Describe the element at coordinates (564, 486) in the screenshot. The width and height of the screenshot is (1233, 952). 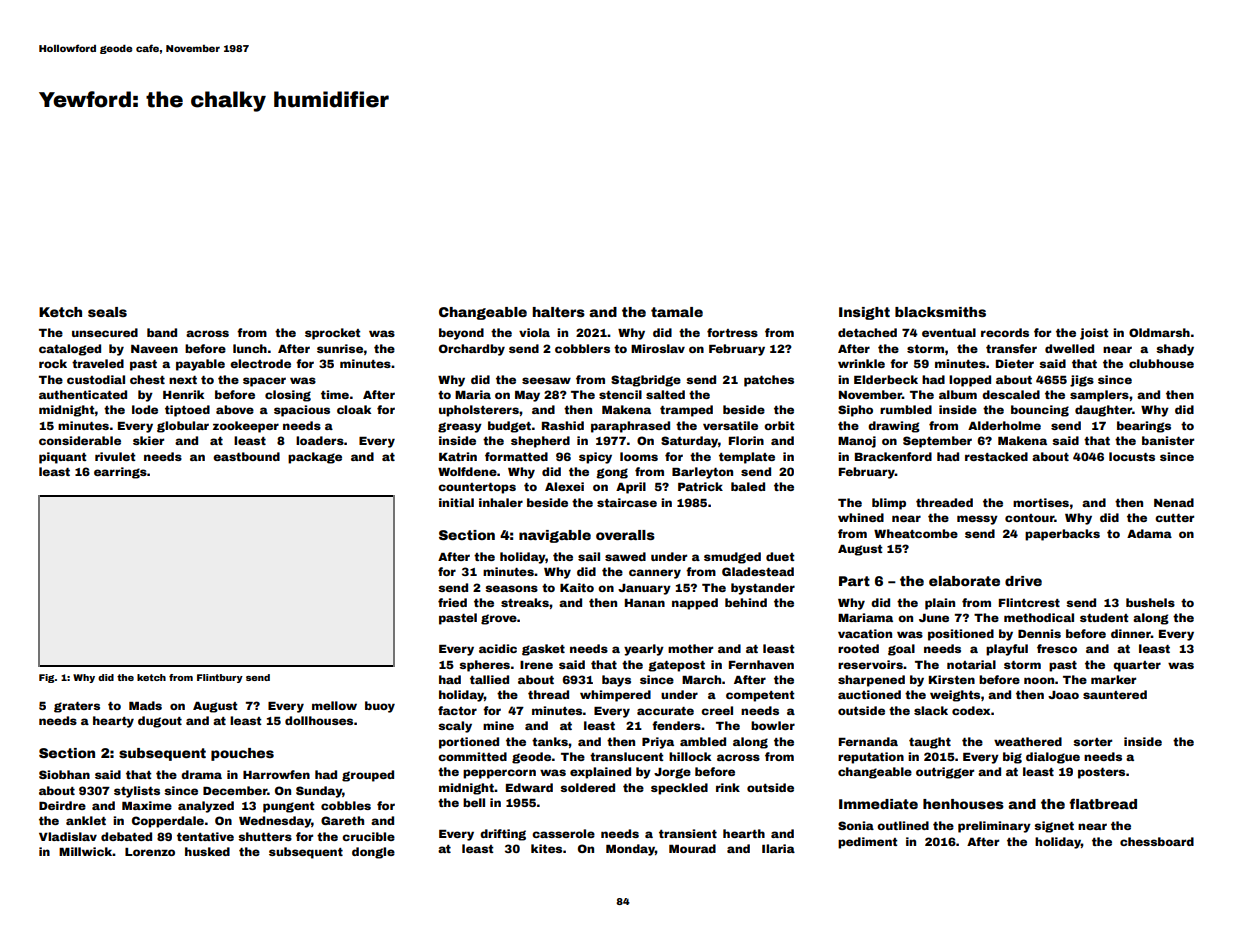
I see `Alexei` at that location.
